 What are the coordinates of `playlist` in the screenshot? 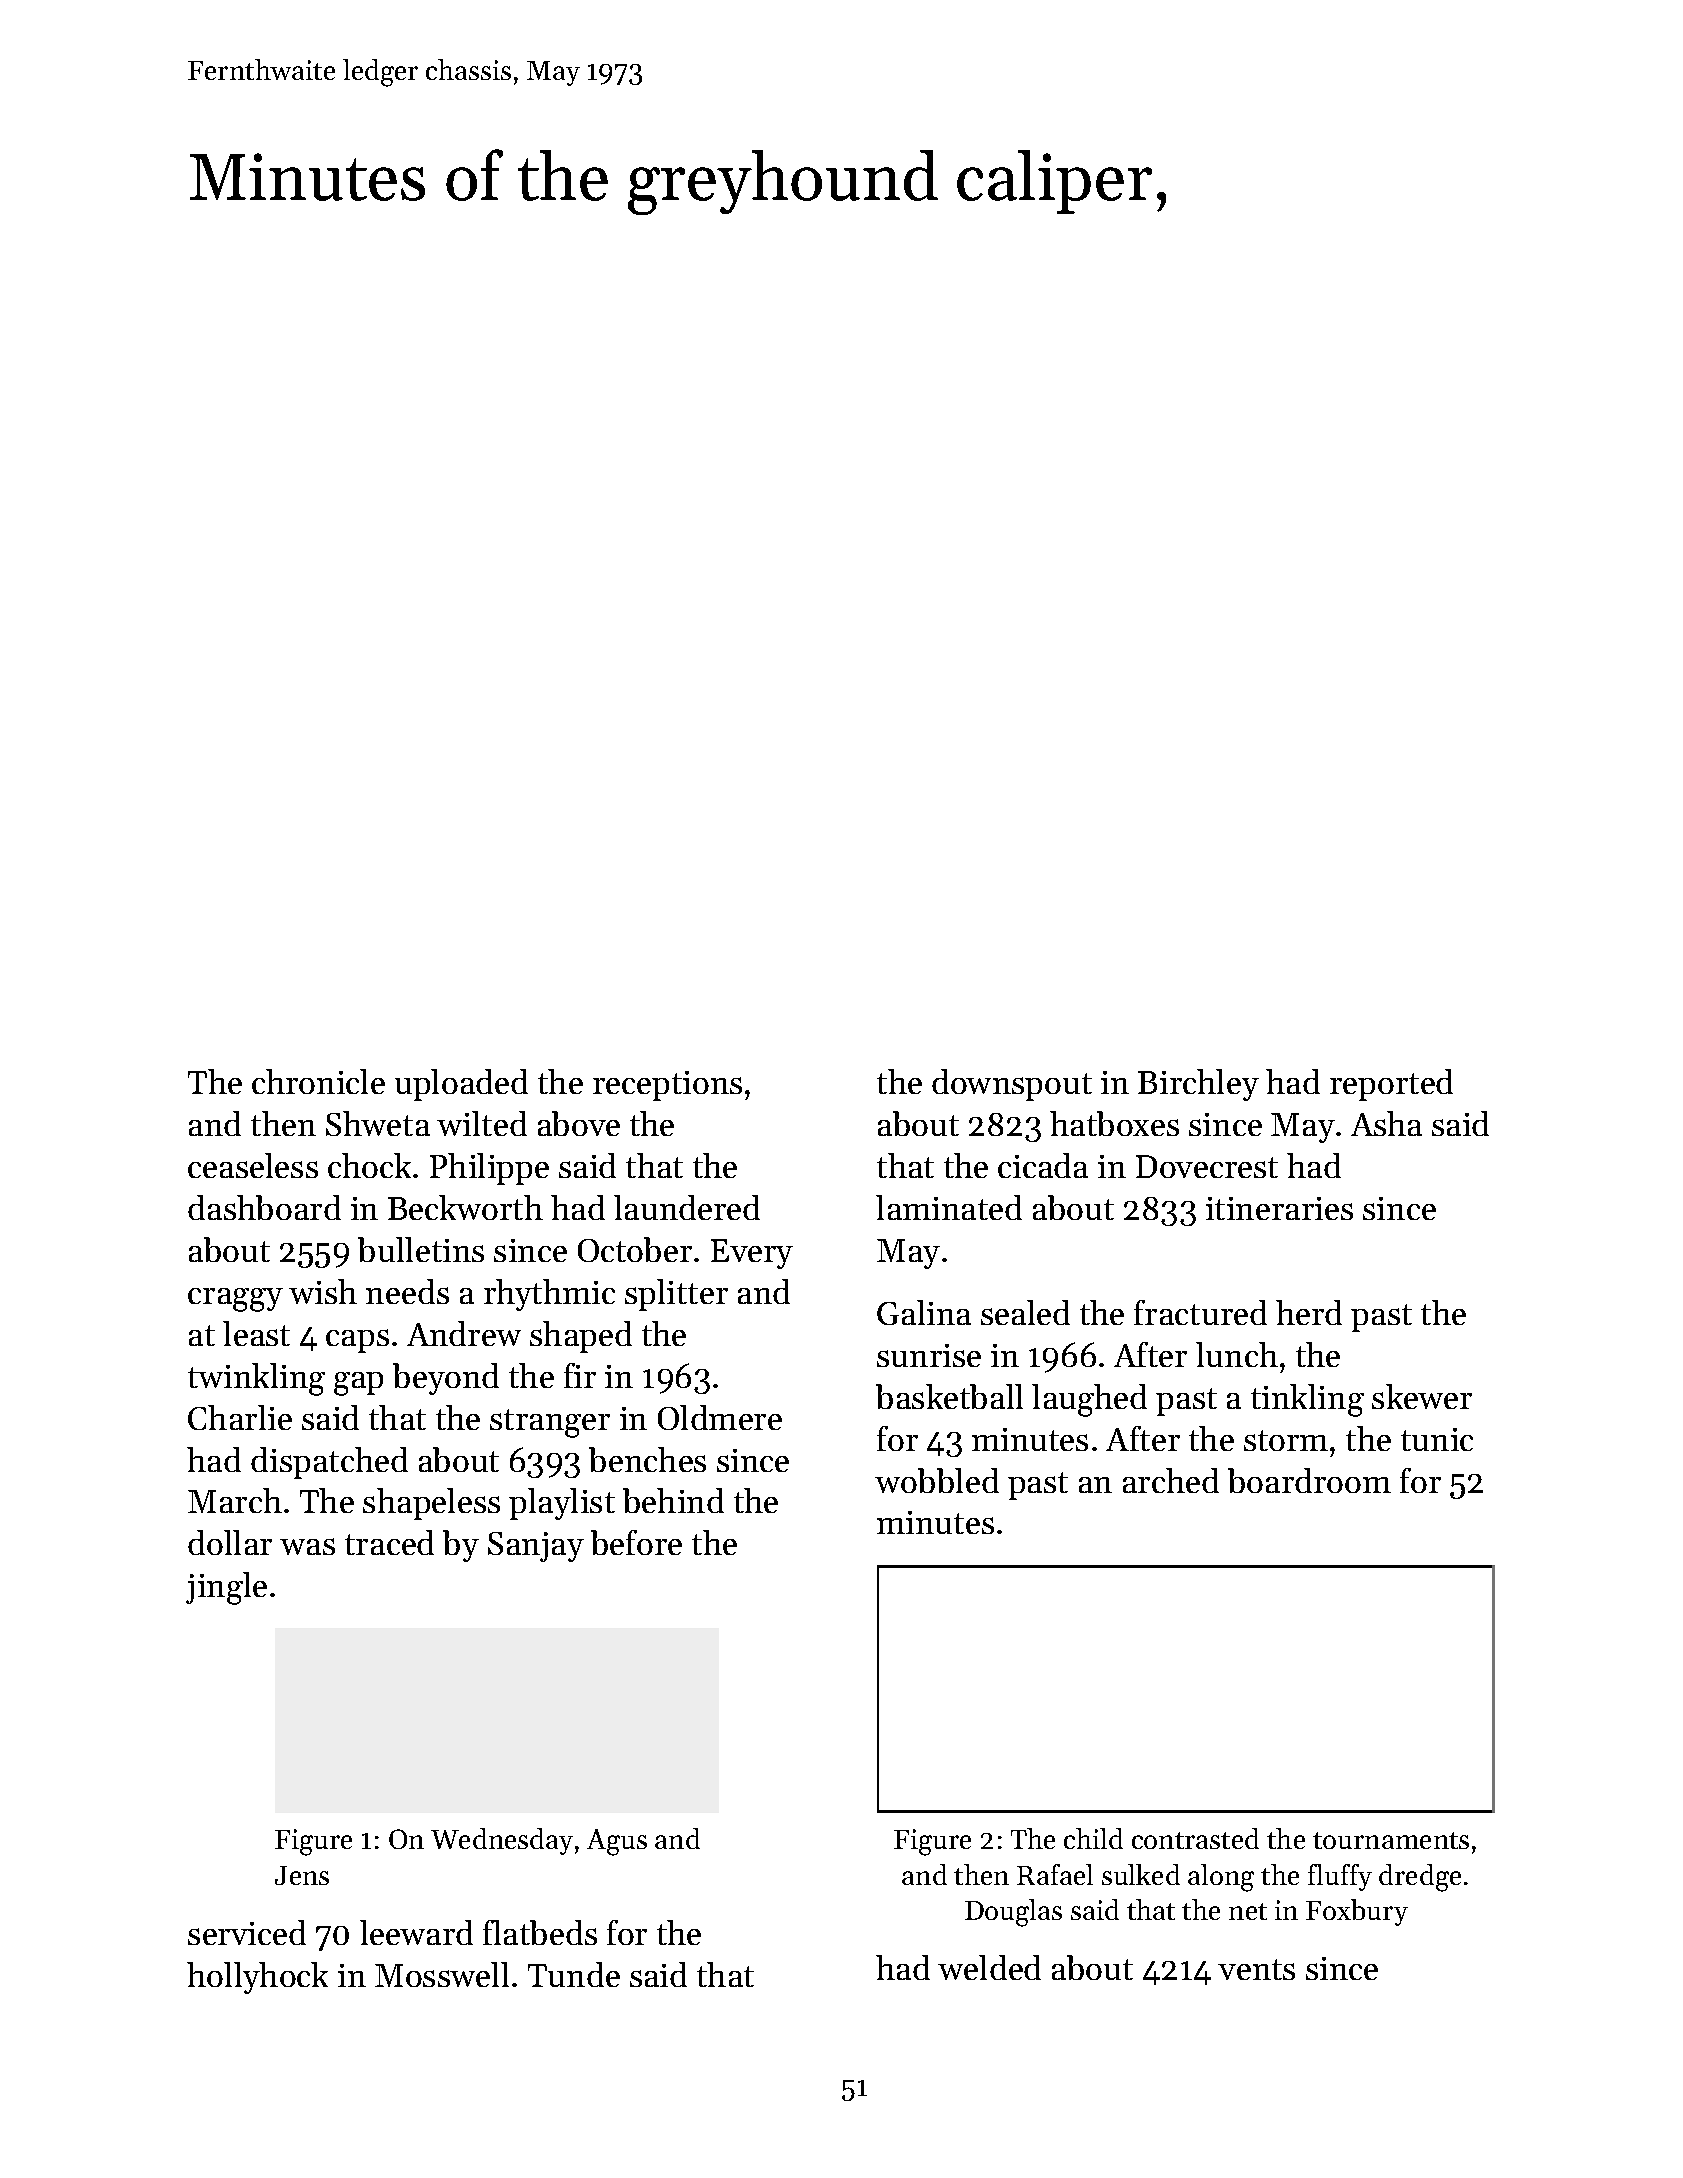 It's located at (562, 1504).
